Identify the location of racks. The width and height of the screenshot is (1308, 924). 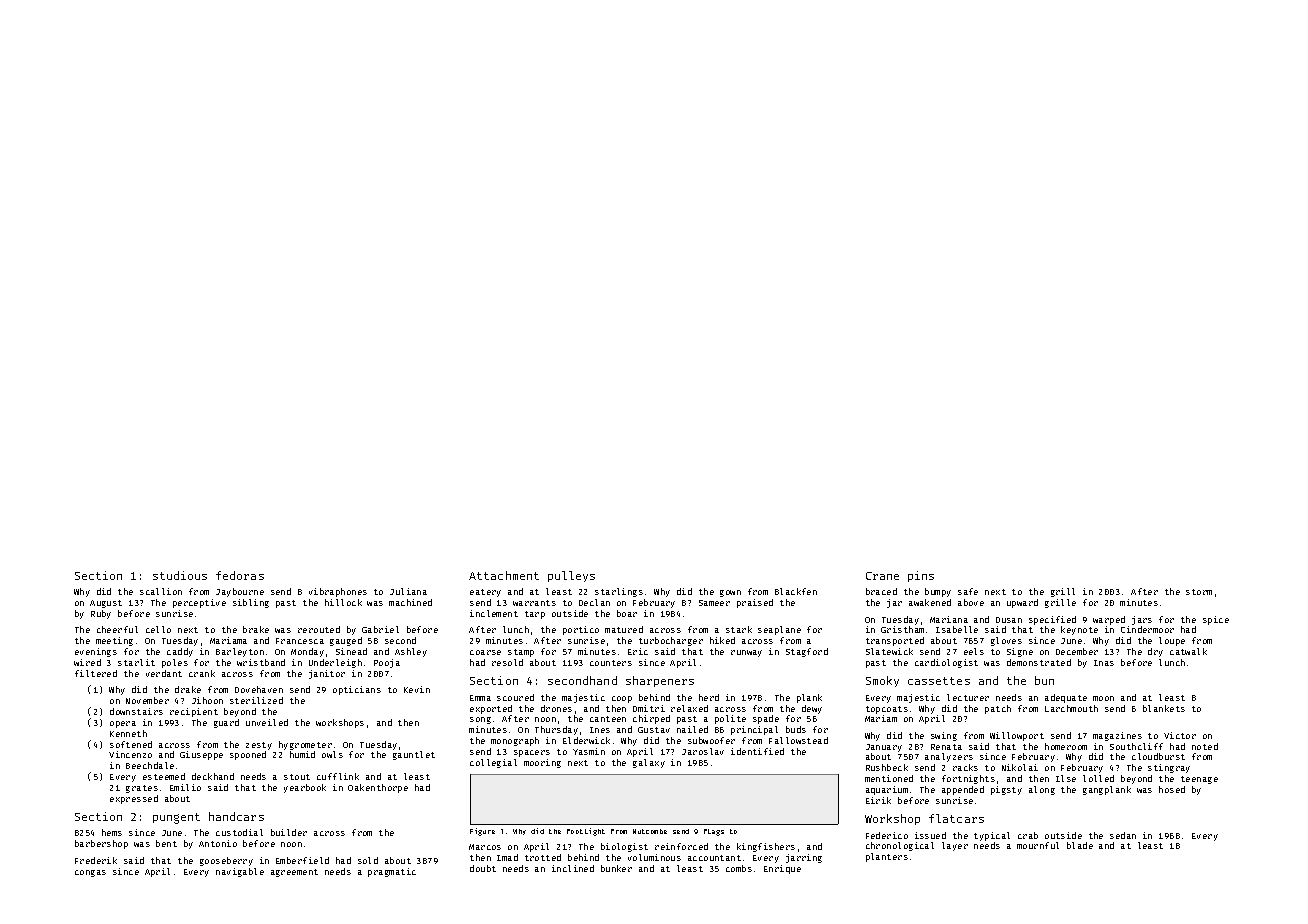
(965, 767).
